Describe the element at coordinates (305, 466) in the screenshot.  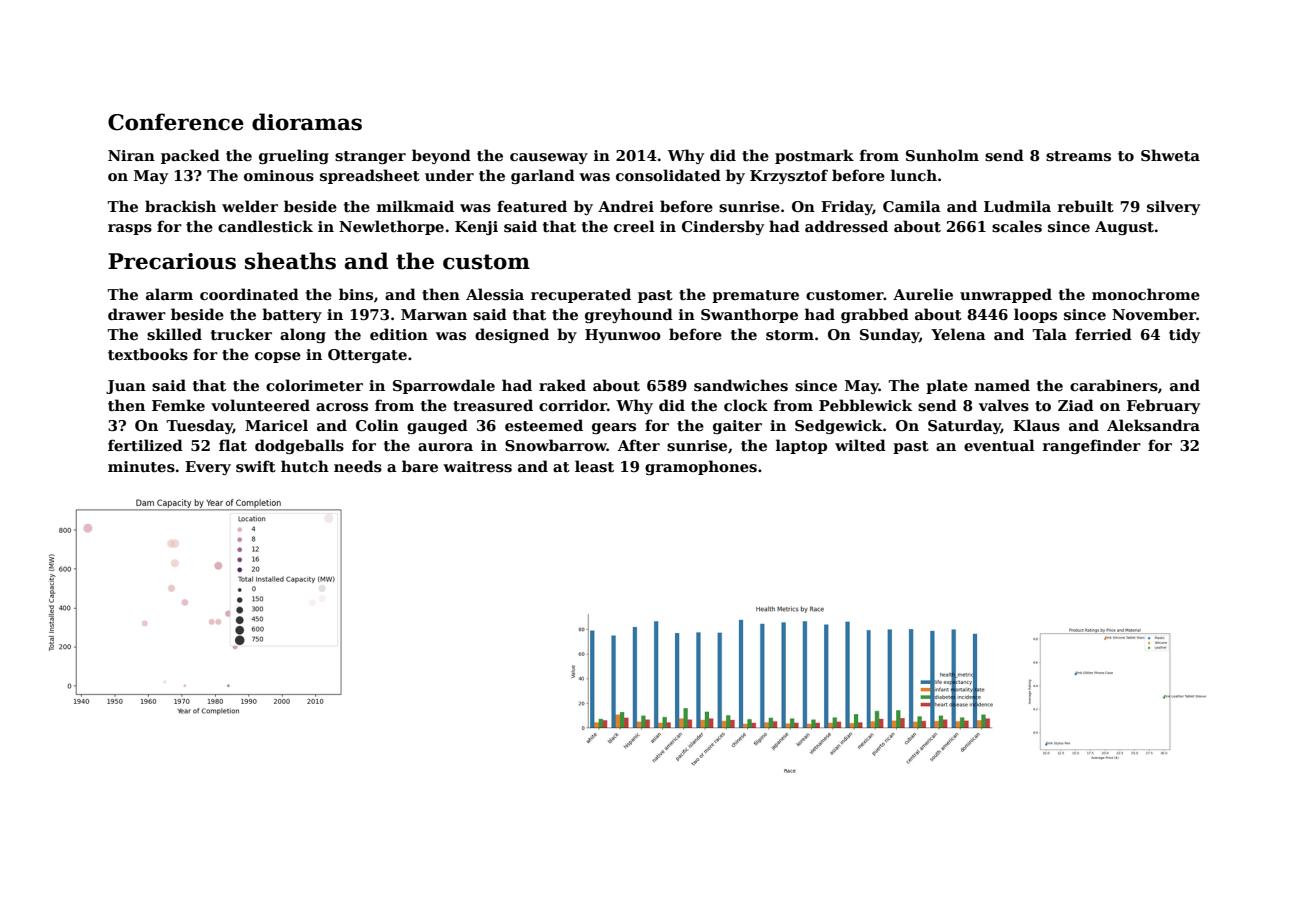
I see `hutch` at that location.
